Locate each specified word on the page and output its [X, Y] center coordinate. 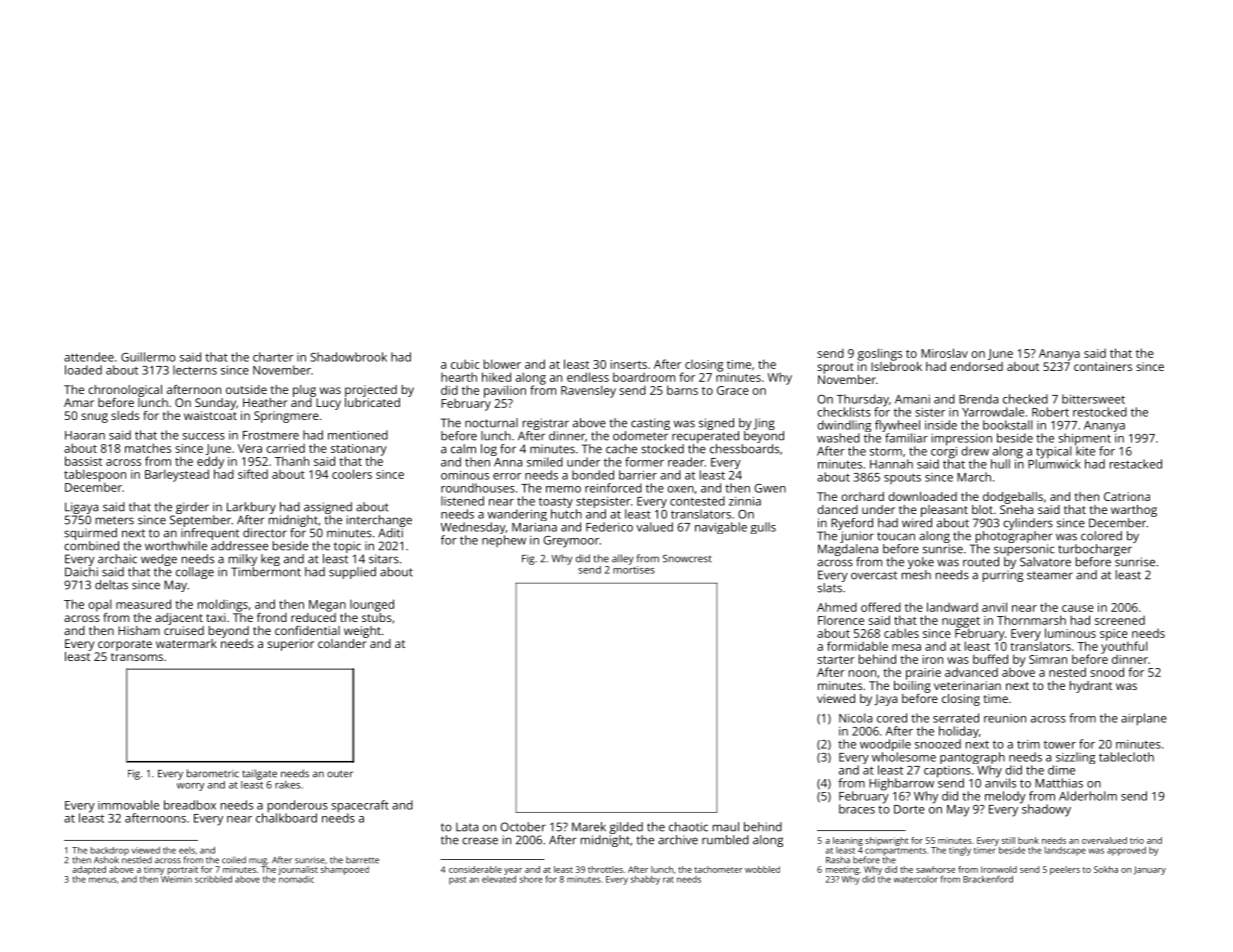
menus [103, 880]
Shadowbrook [348, 357]
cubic [465, 364]
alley [623, 559]
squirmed [90, 534]
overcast [874, 576]
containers [1103, 366]
